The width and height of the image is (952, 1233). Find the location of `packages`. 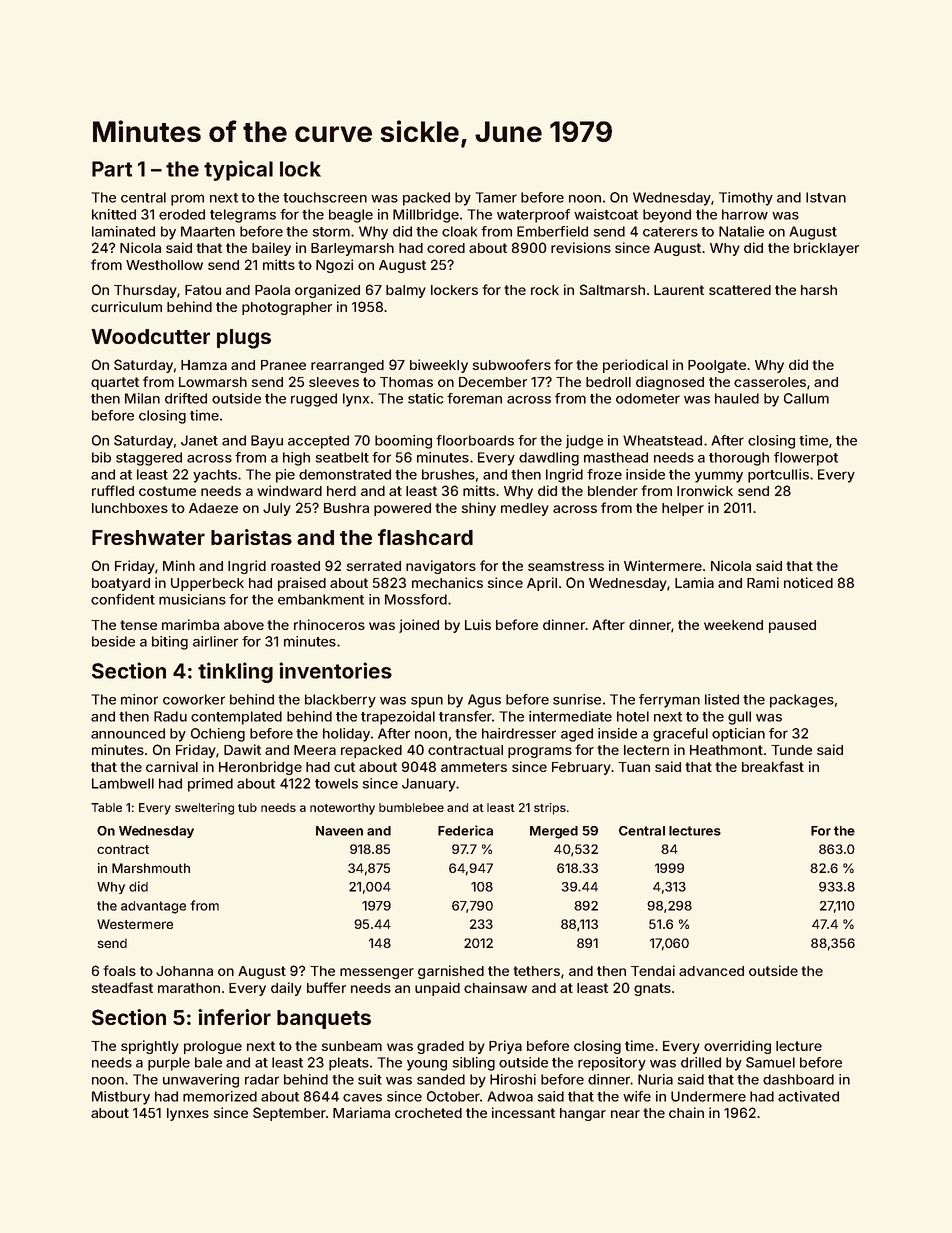

packages is located at coordinates (802, 701).
